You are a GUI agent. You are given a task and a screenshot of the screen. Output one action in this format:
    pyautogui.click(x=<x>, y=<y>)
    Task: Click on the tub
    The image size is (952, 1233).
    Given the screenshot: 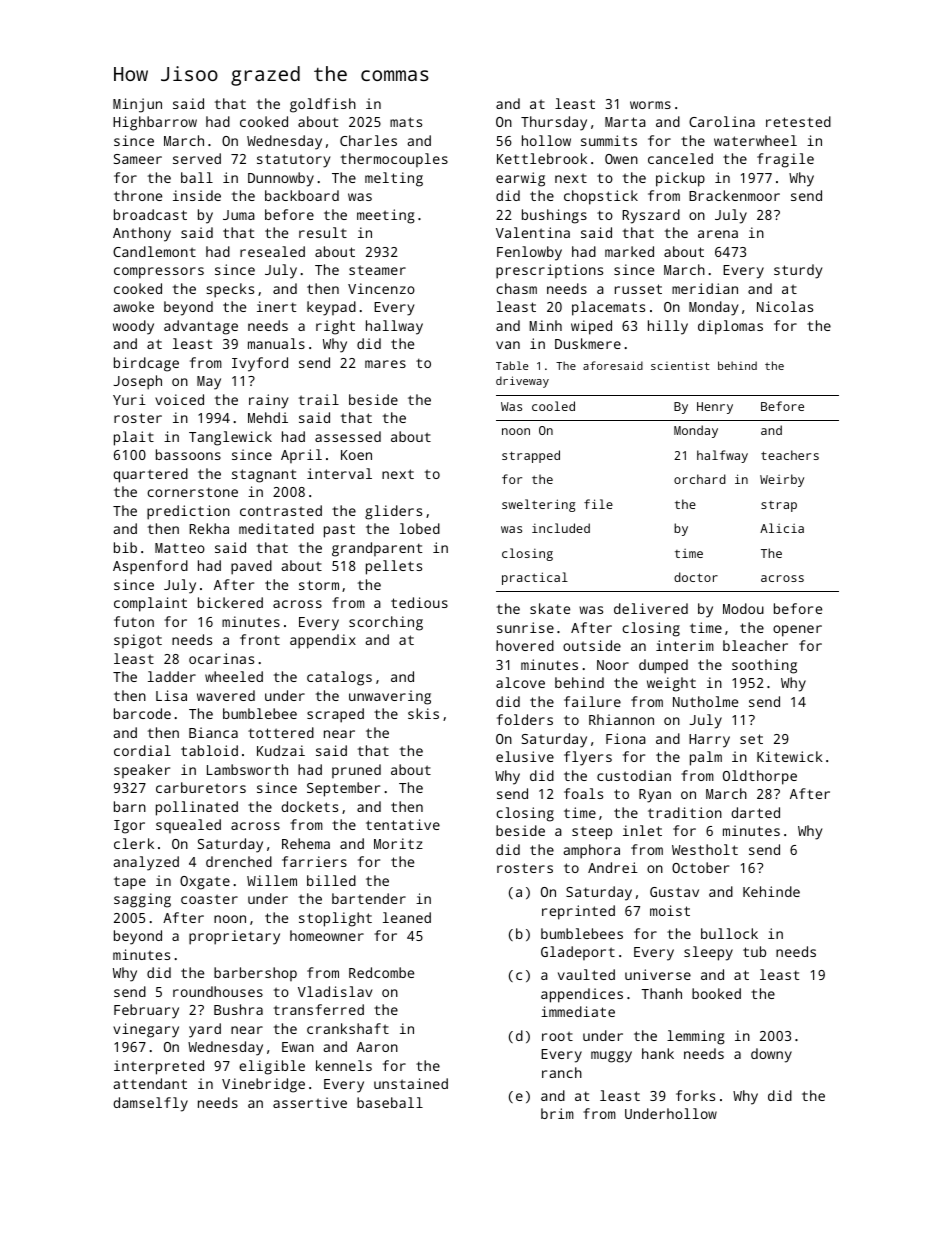 What is the action you would take?
    pyautogui.click(x=754, y=951)
